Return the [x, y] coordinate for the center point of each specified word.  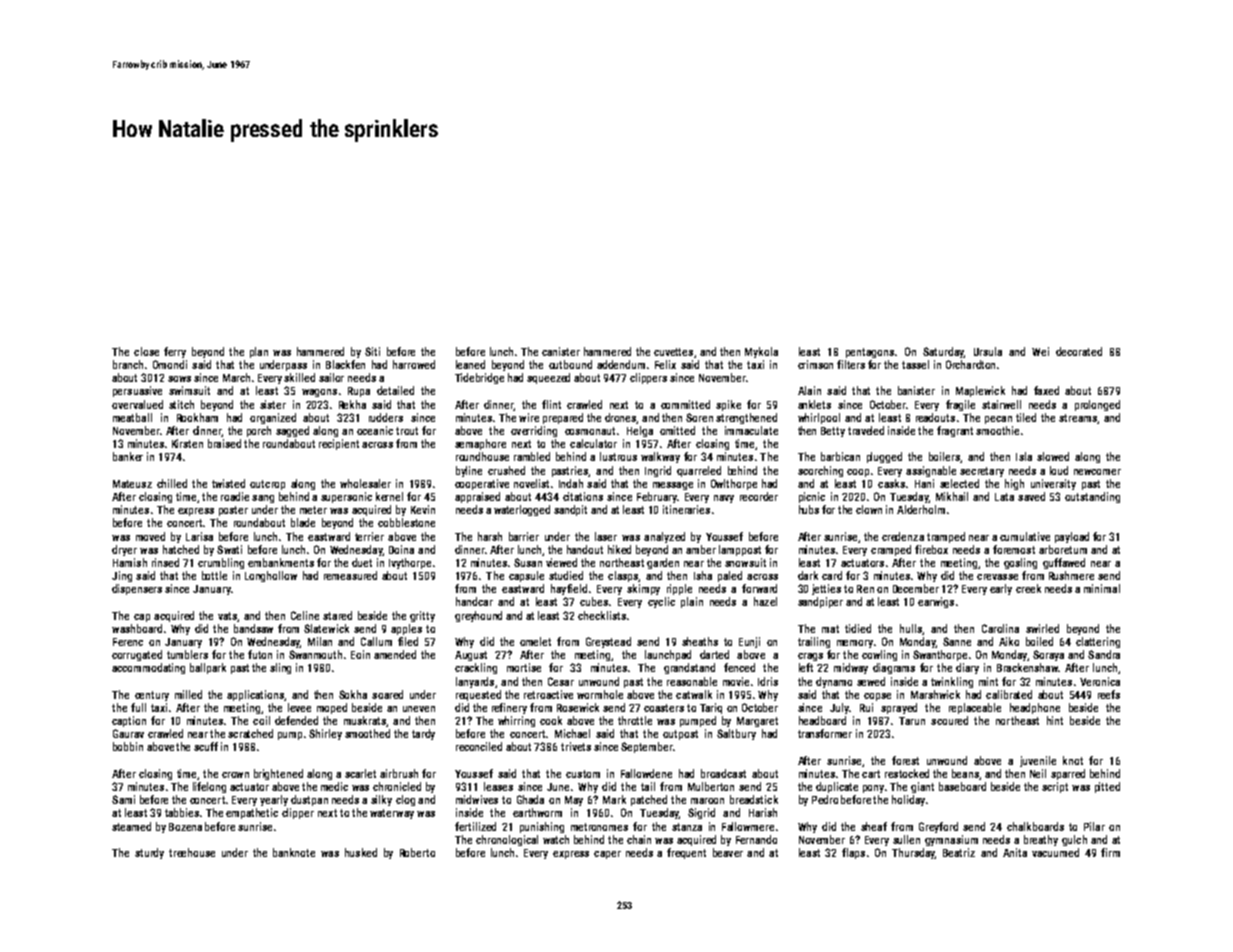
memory [855, 644]
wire [529, 417]
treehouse [192, 852]
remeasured [350, 575]
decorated [1079, 351]
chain [639, 839]
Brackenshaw [1027, 667]
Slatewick [326, 628]
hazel [765, 601]
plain [692, 602]
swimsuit [189, 390]
